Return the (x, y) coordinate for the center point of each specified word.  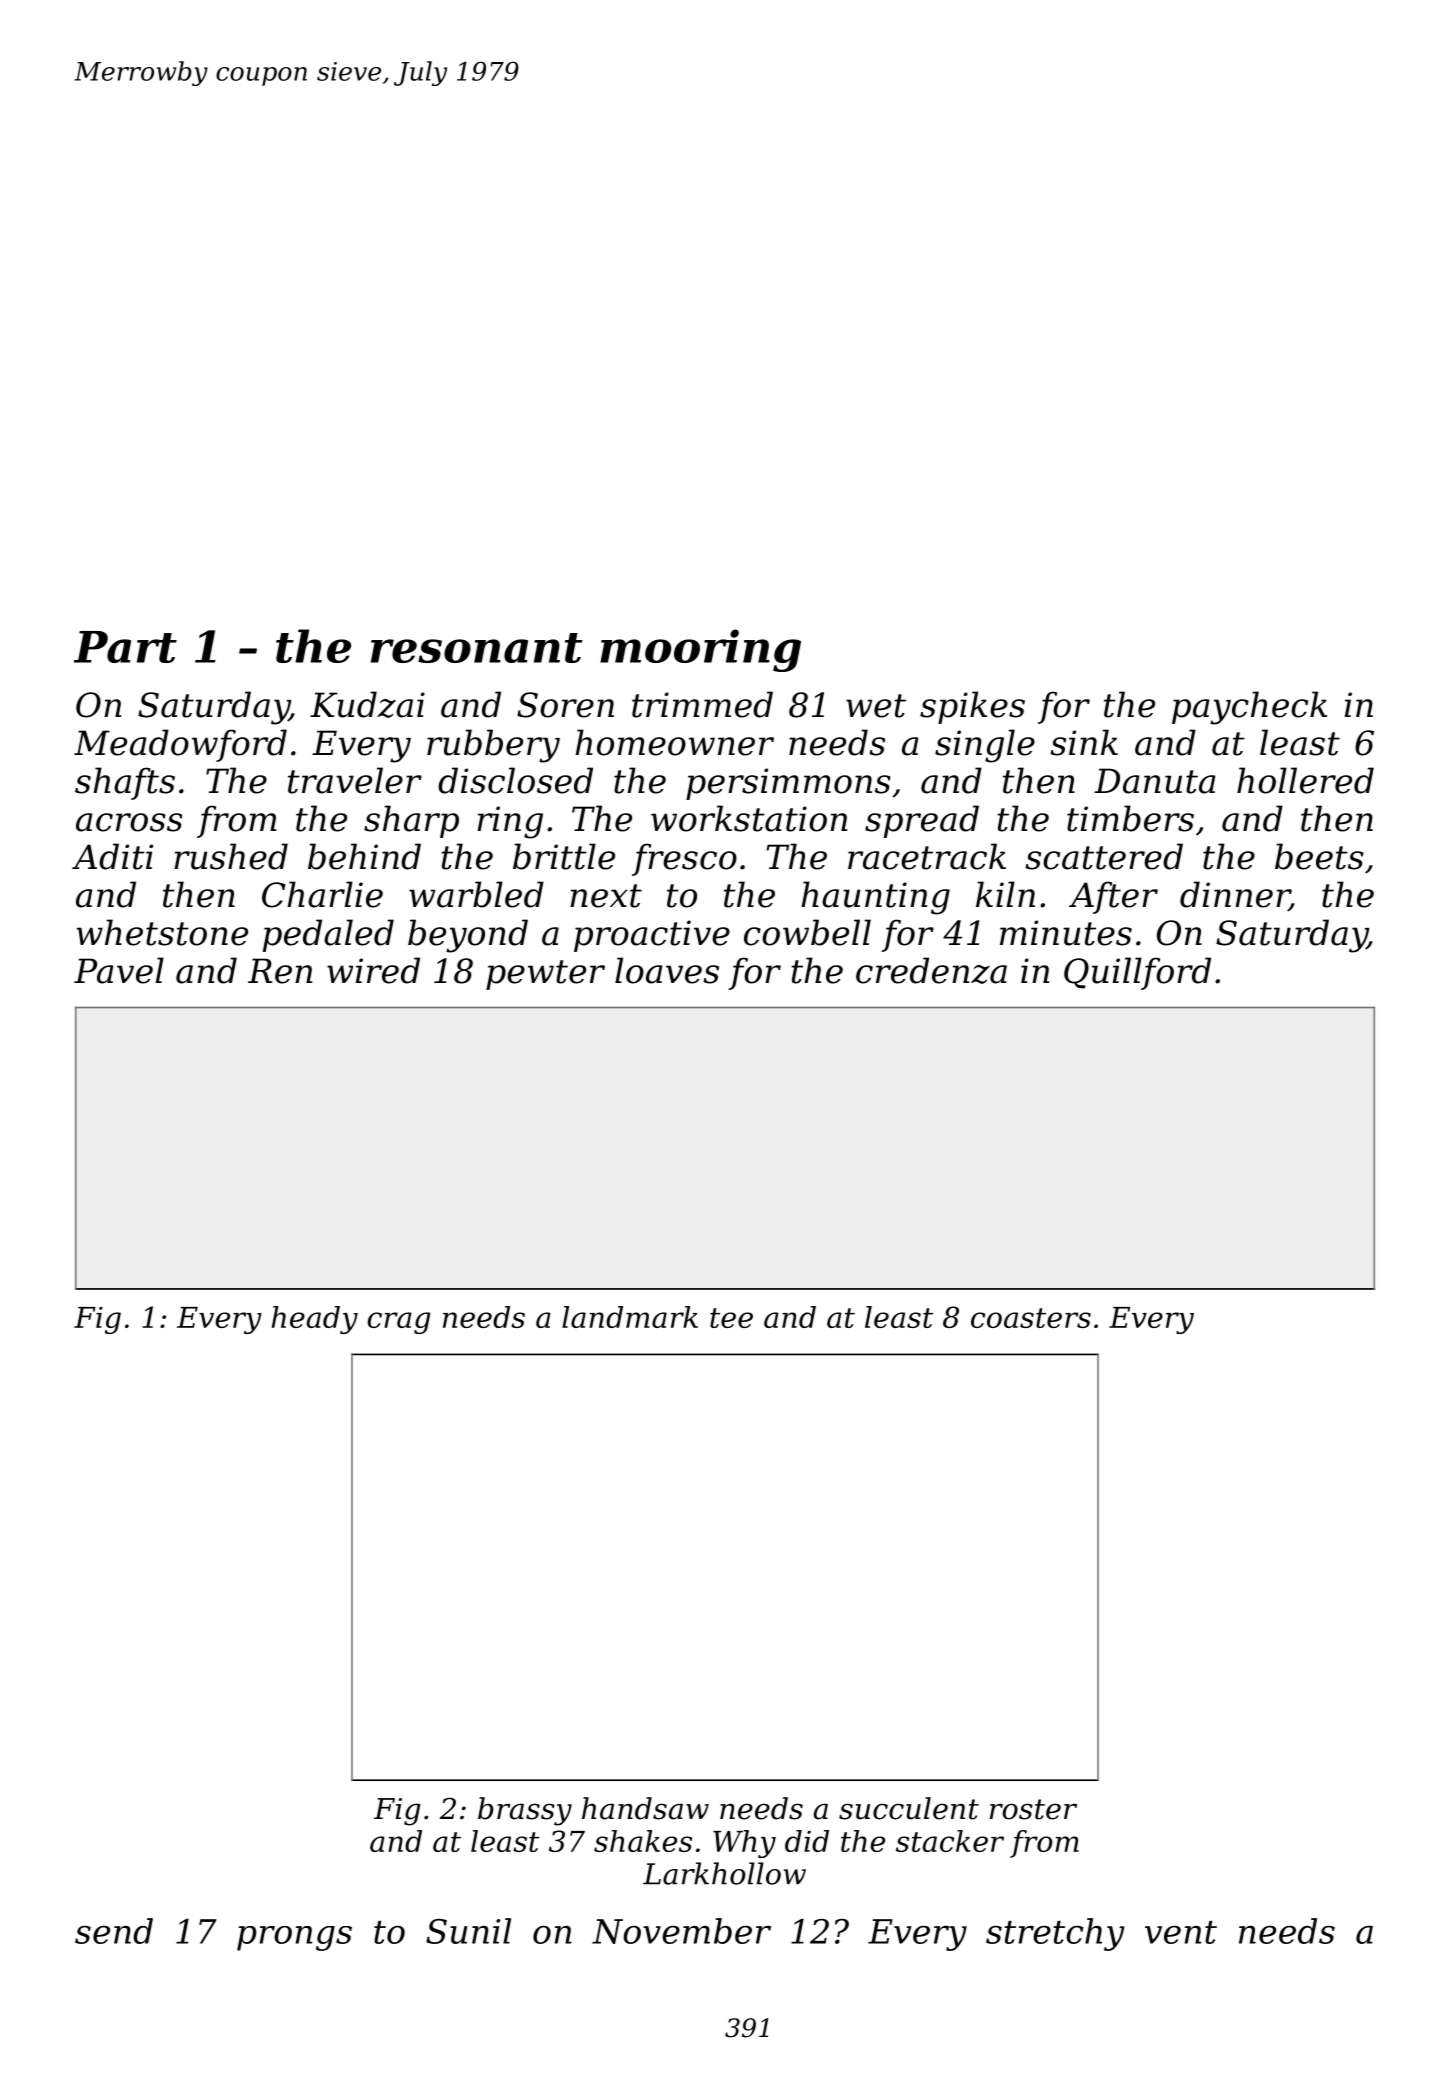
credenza (931, 970)
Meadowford (180, 745)
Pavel (119, 970)
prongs (294, 1938)
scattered (1104, 856)
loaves (667, 970)
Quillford (1137, 973)
